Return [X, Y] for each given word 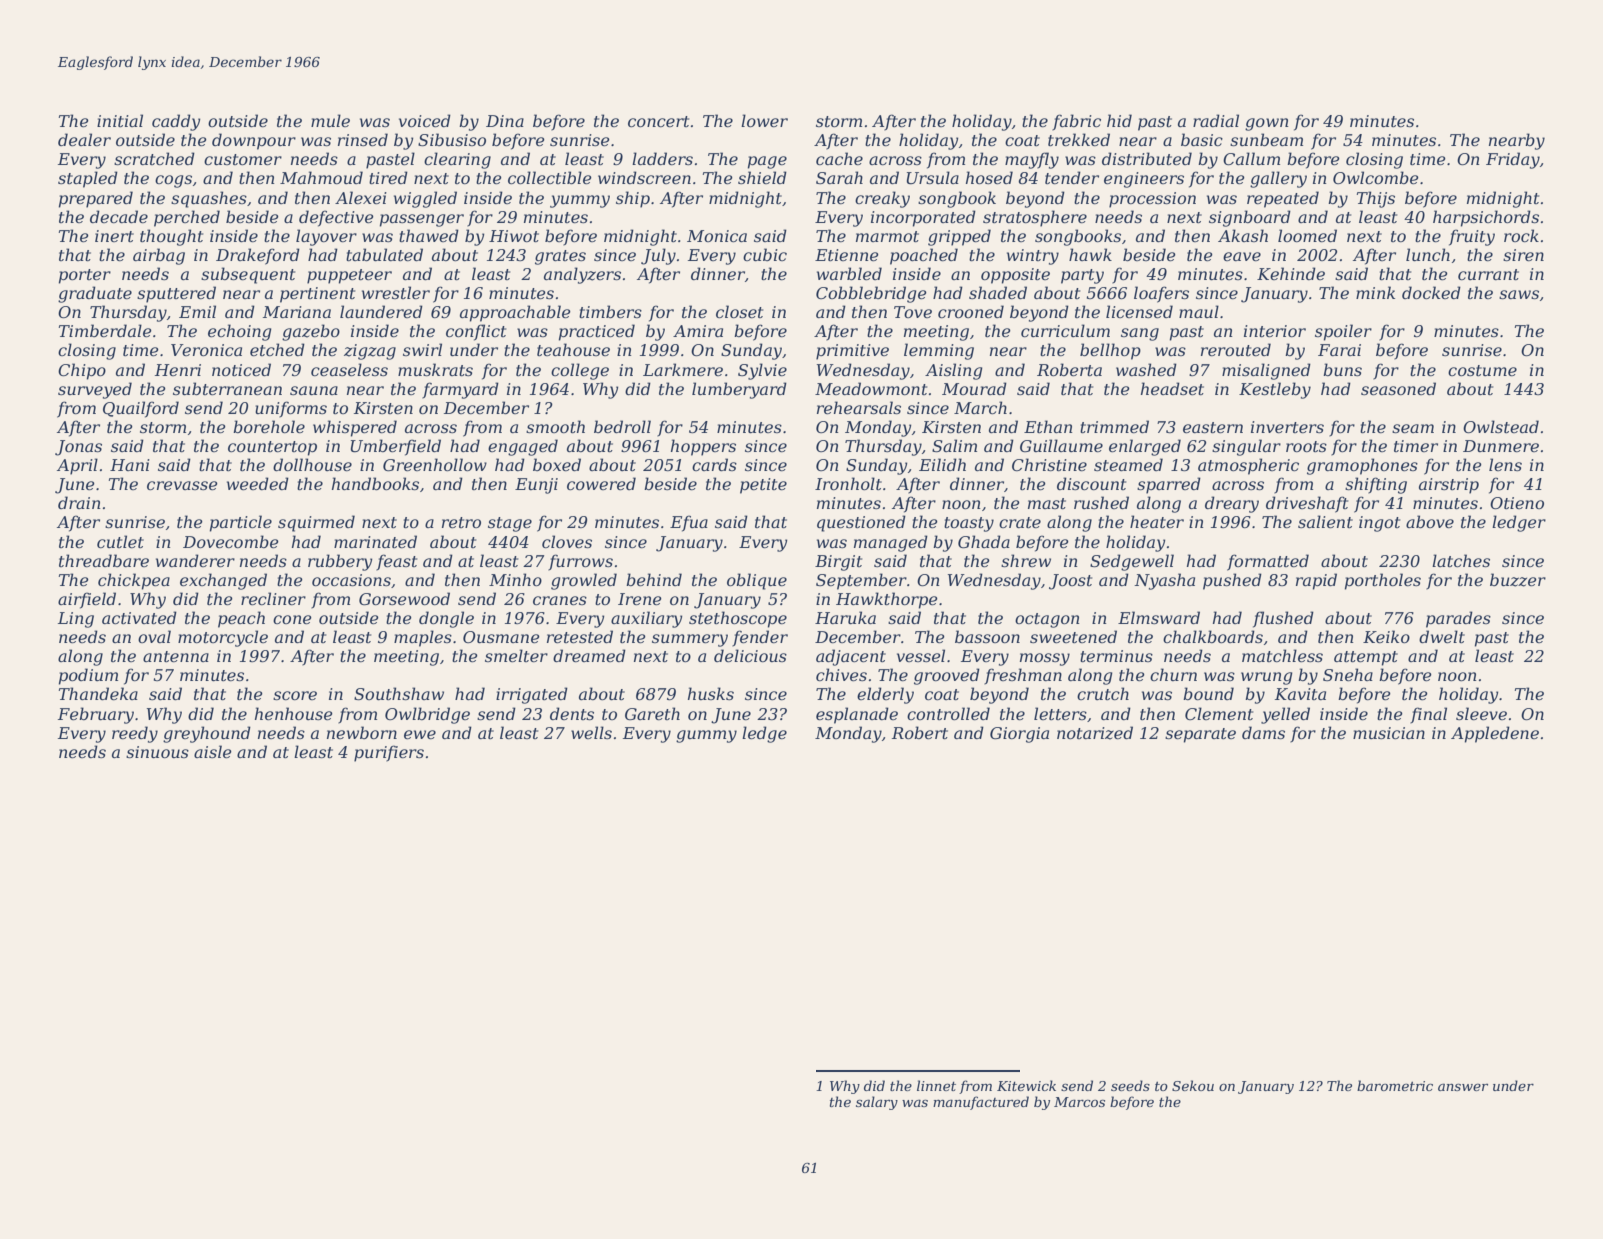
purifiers [389, 753]
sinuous [157, 752]
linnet [936, 1085]
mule [330, 120]
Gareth [652, 713]
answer [1463, 1087]
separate [1200, 735]
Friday [1513, 160]
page [767, 162]
